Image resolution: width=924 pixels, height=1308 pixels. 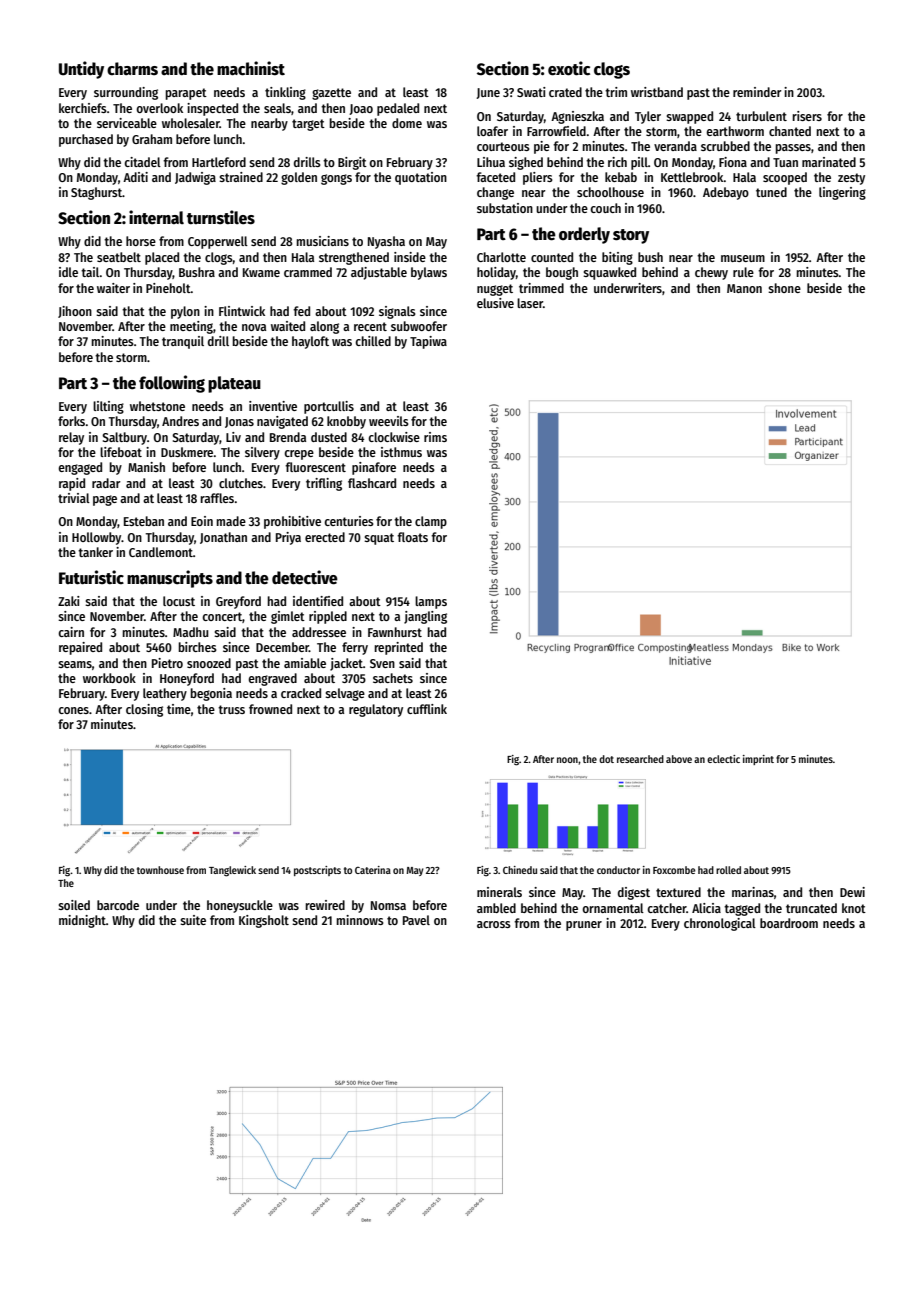 I want to click on dome, so click(x=407, y=123).
